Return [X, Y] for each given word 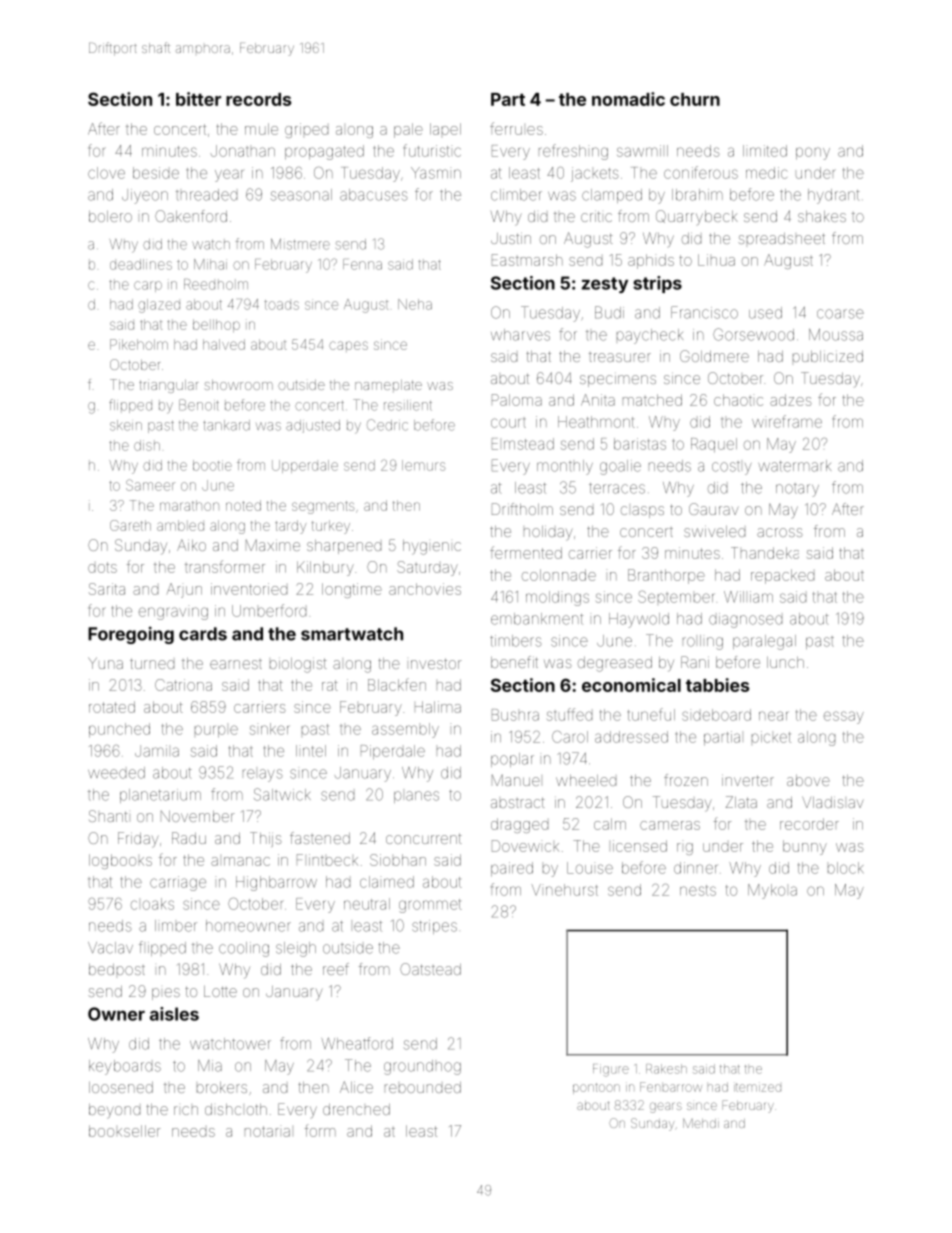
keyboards [125, 1067]
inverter [748, 780]
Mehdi [701, 1123]
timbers [515, 641]
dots [102, 567]
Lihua [716, 260]
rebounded [423, 1087]
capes [348, 346]
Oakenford [191, 216]
